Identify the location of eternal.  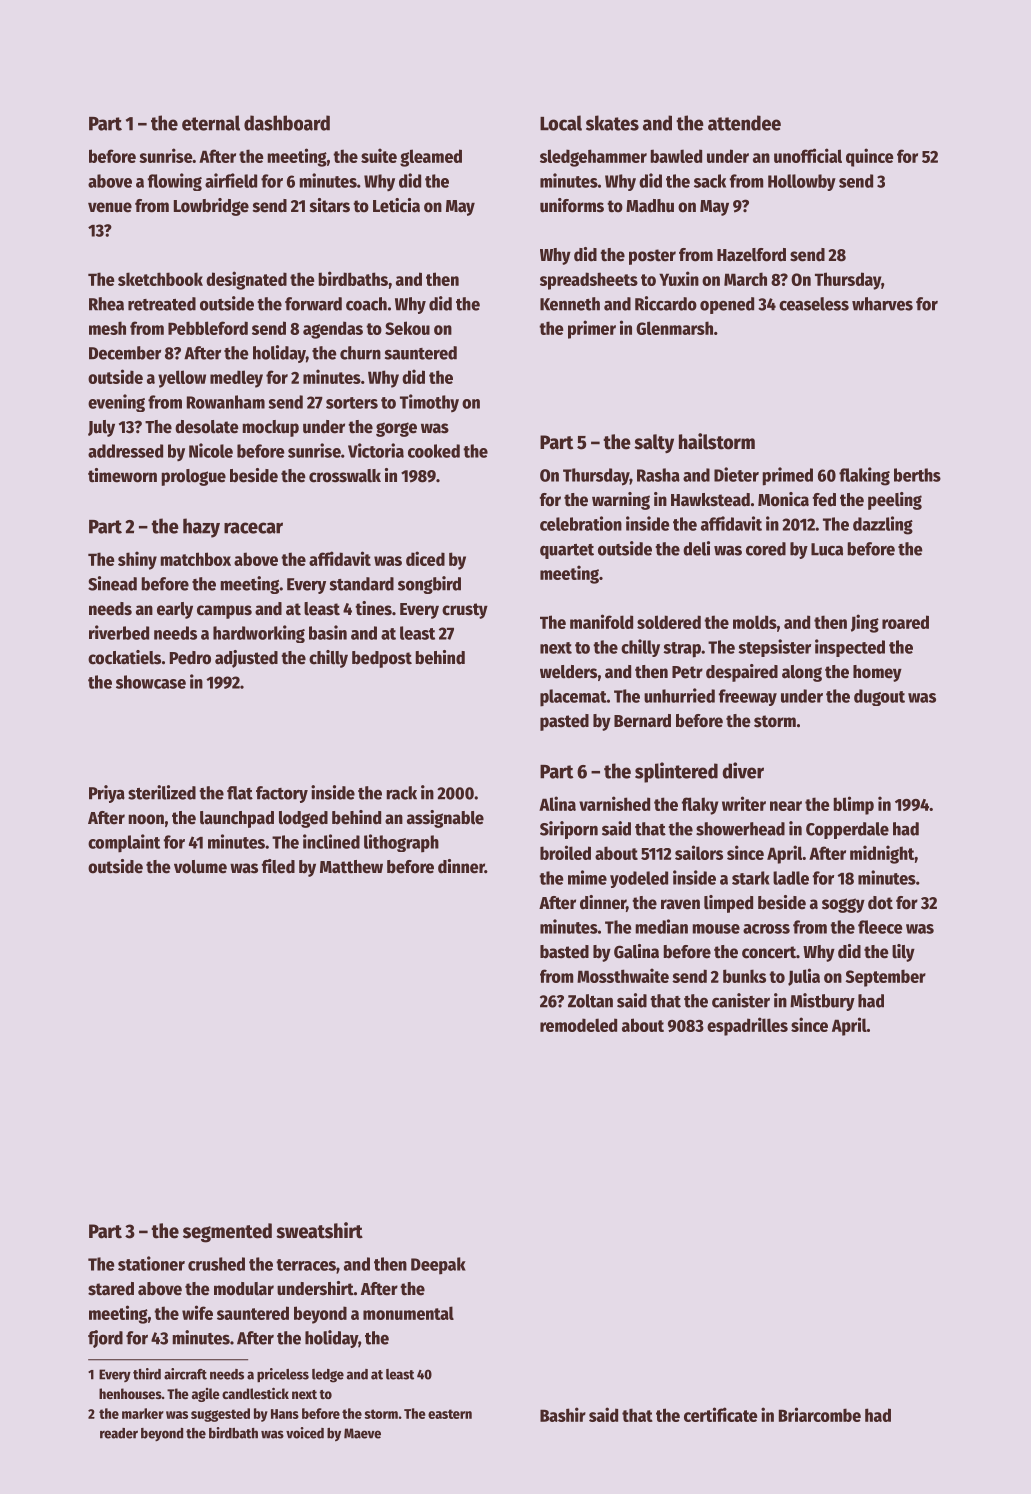
(211, 123).
